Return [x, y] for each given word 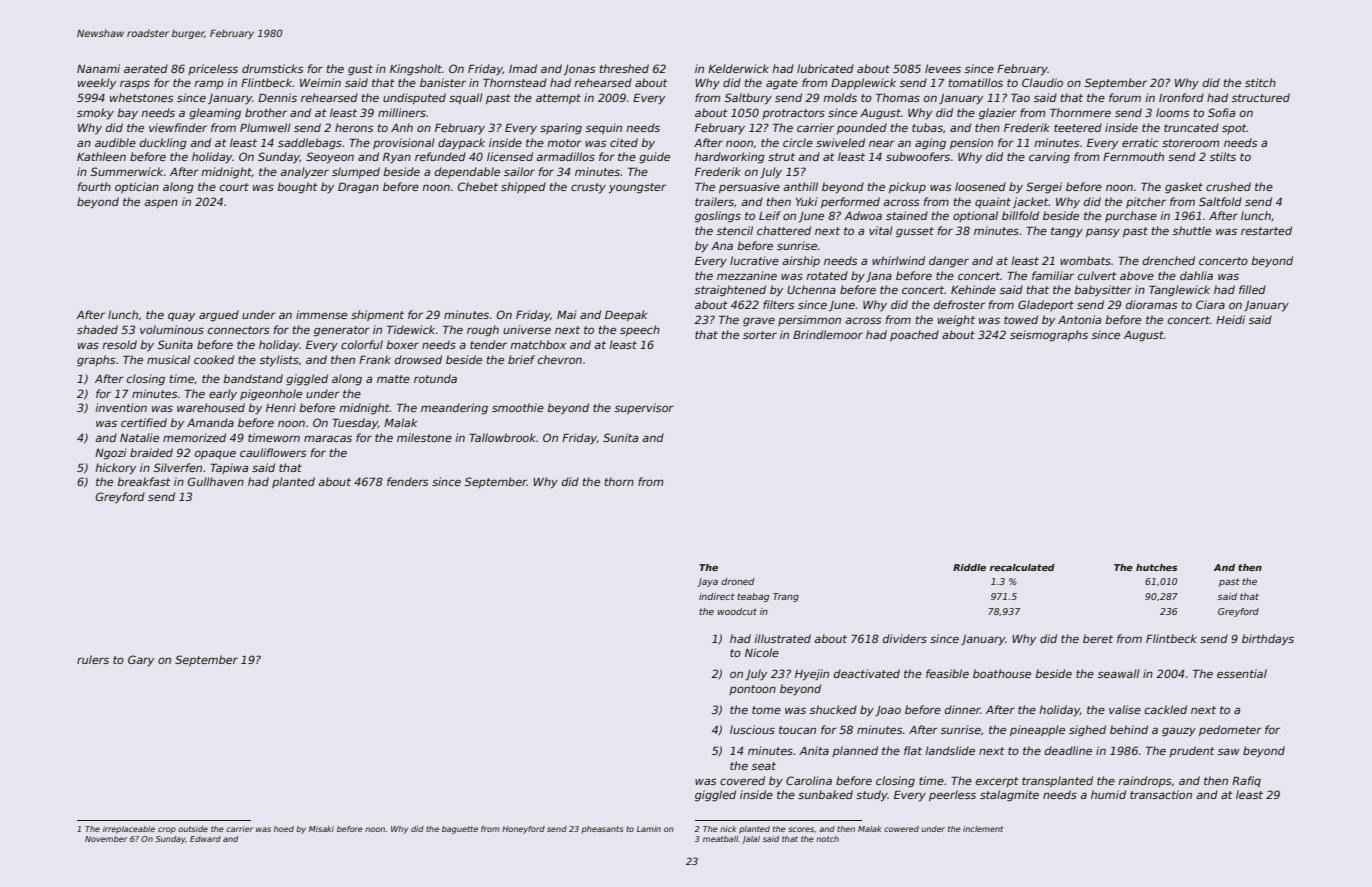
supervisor [644, 408]
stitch [1260, 82]
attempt [558, 99]
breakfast [144, 481]
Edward [205, 839]
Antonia [1079, 319]
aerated [146, 68]
